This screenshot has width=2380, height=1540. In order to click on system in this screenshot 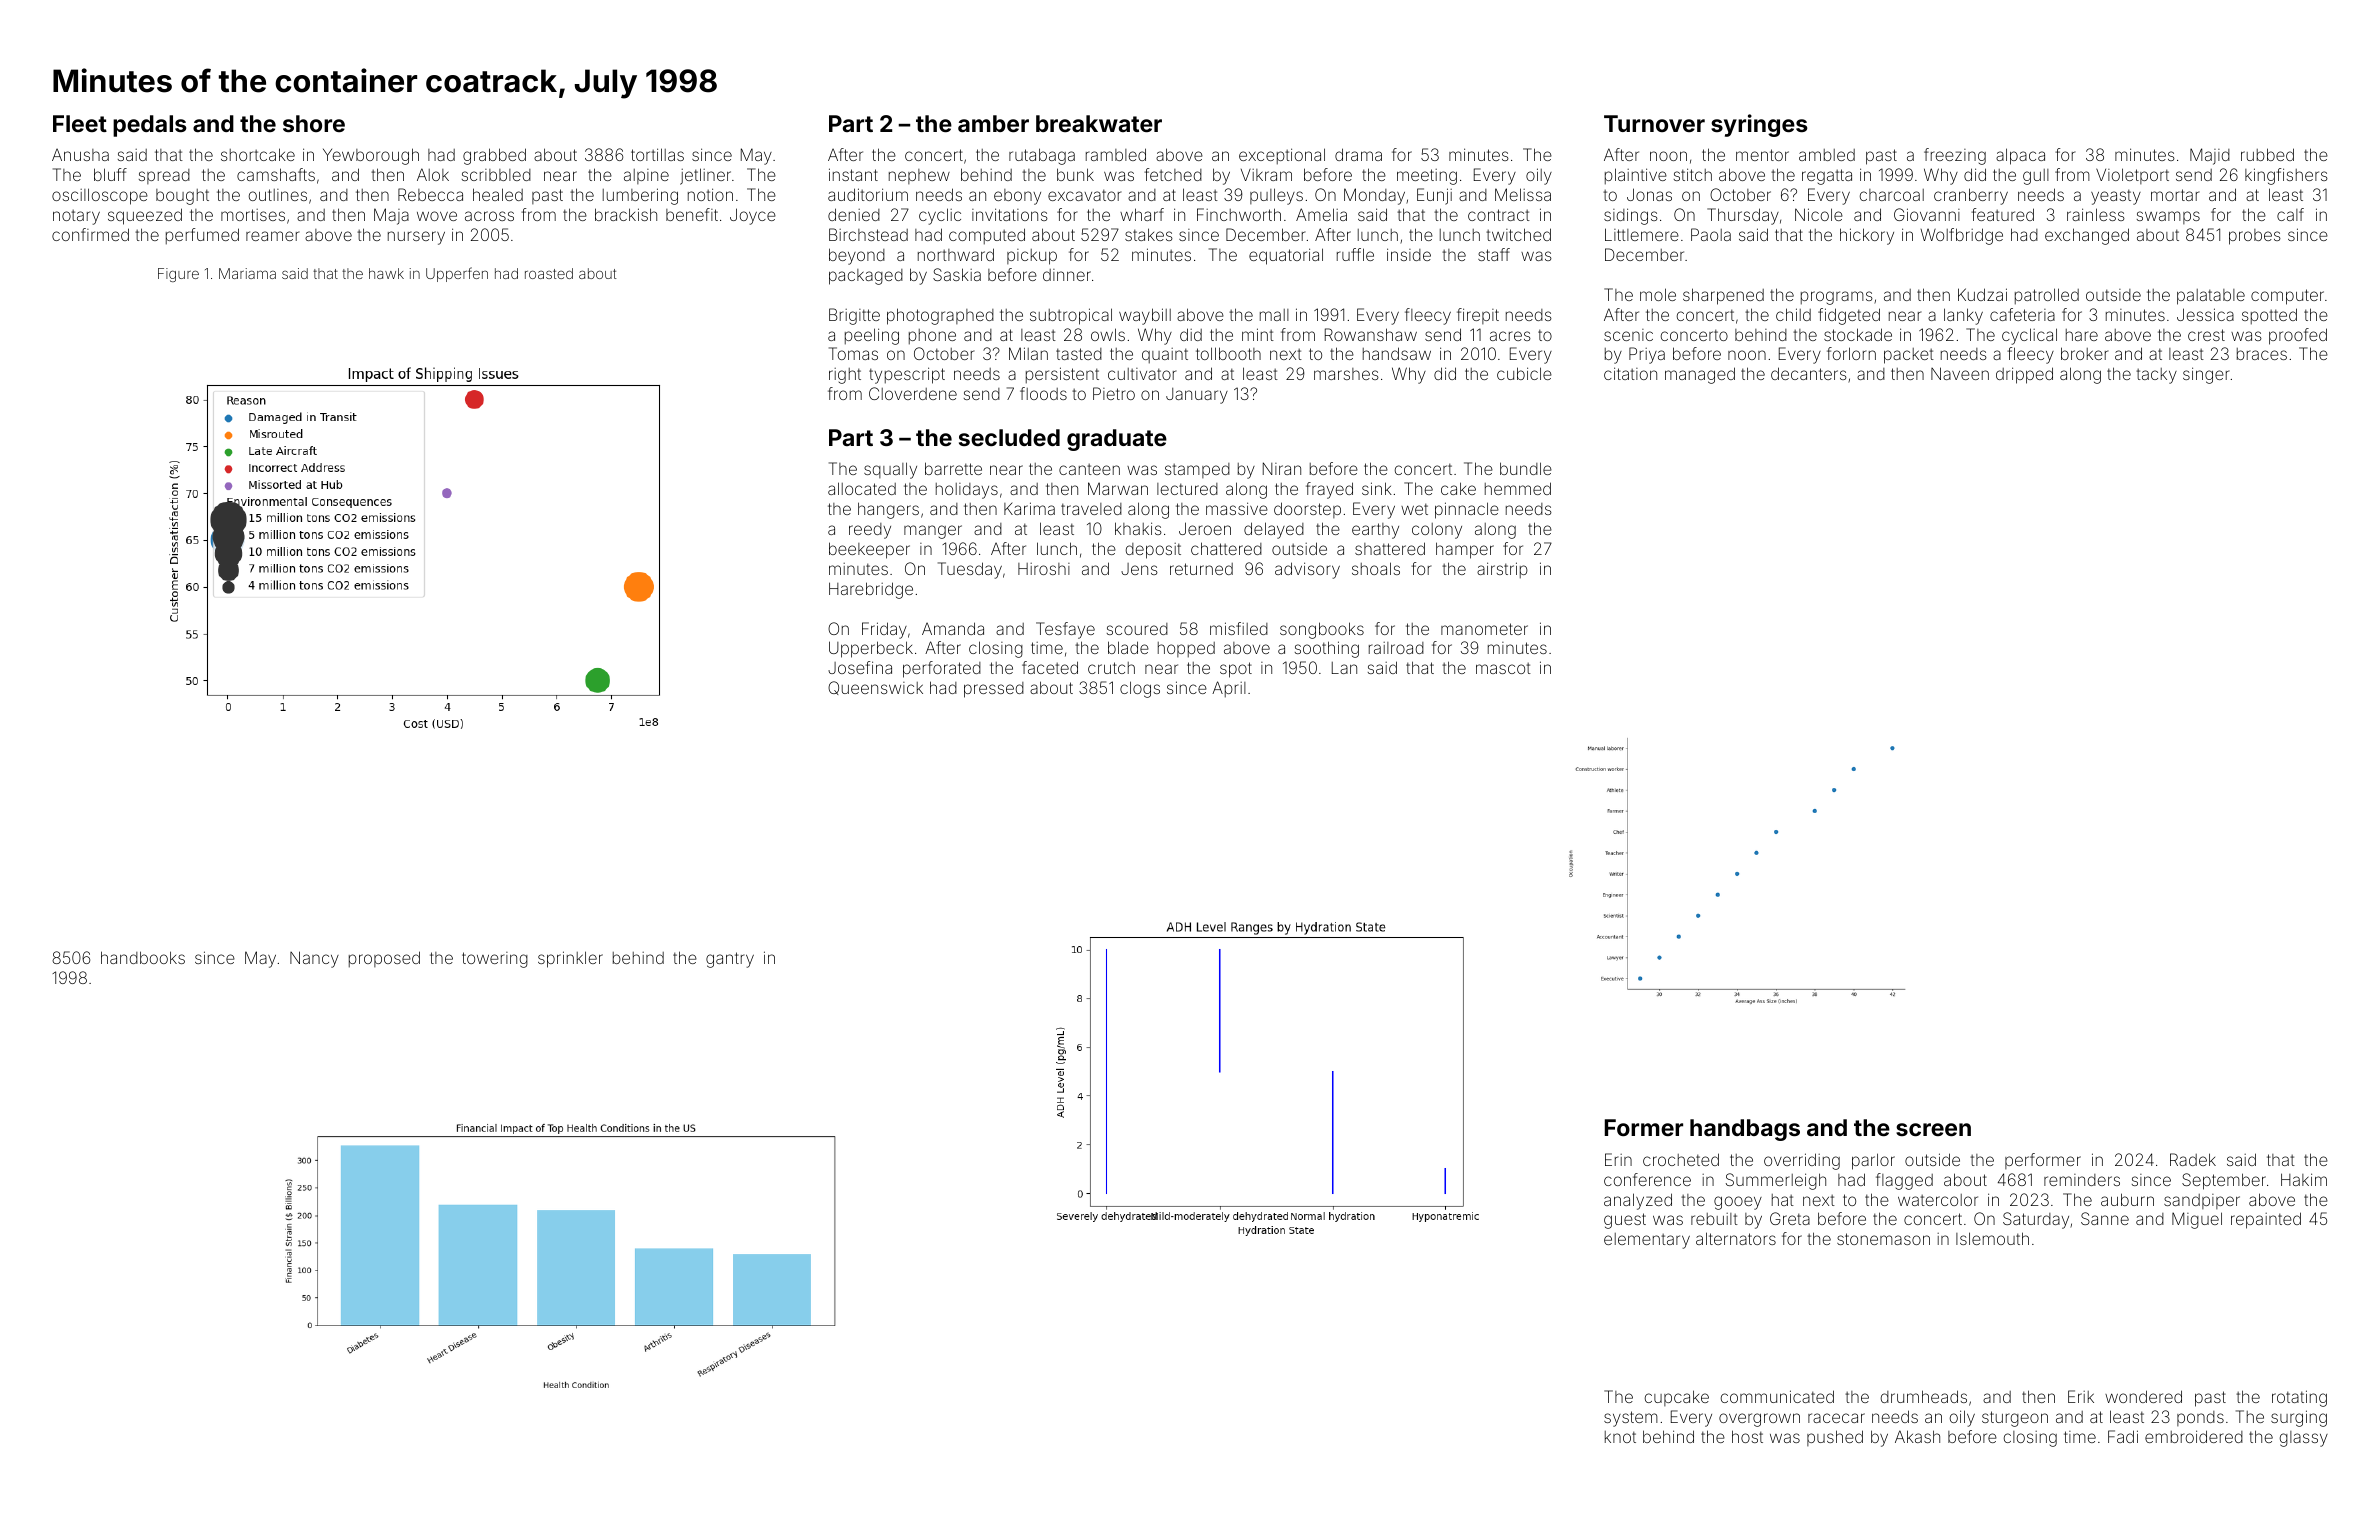, I will do `click(1631, 1419)`.
